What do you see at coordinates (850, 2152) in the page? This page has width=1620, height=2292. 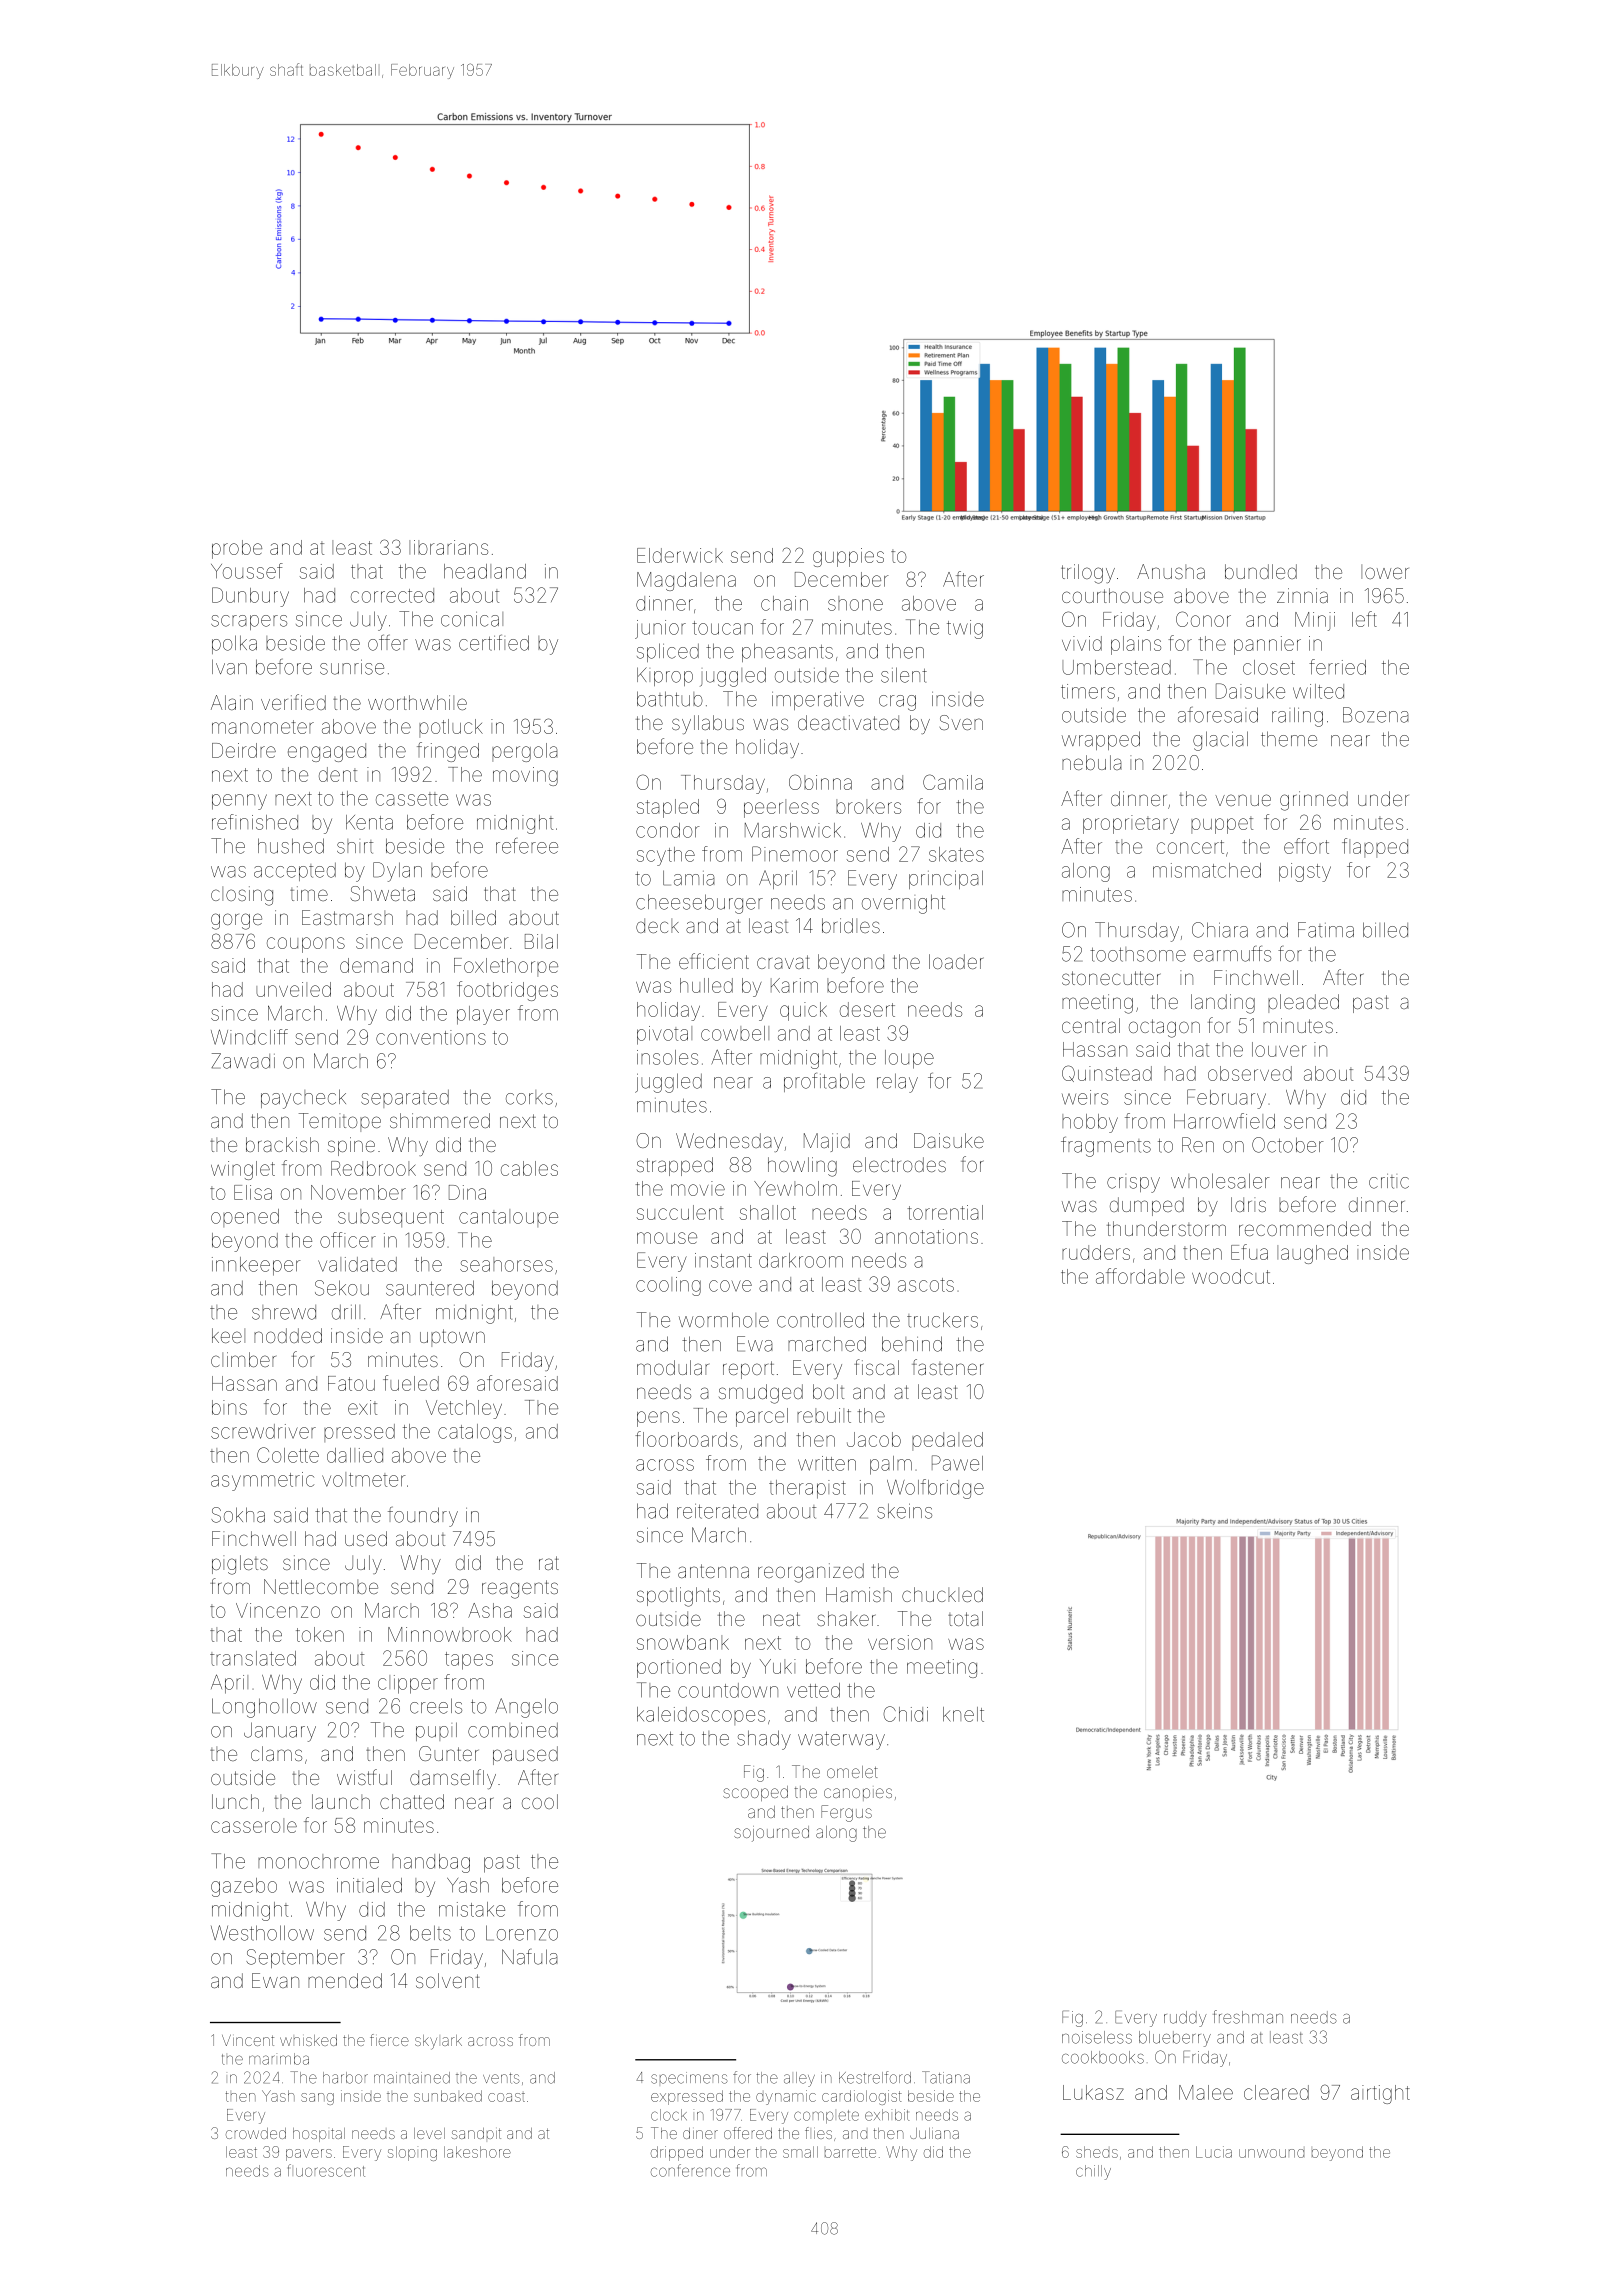 I see `barrette` at bounding box center [850, 2152].
